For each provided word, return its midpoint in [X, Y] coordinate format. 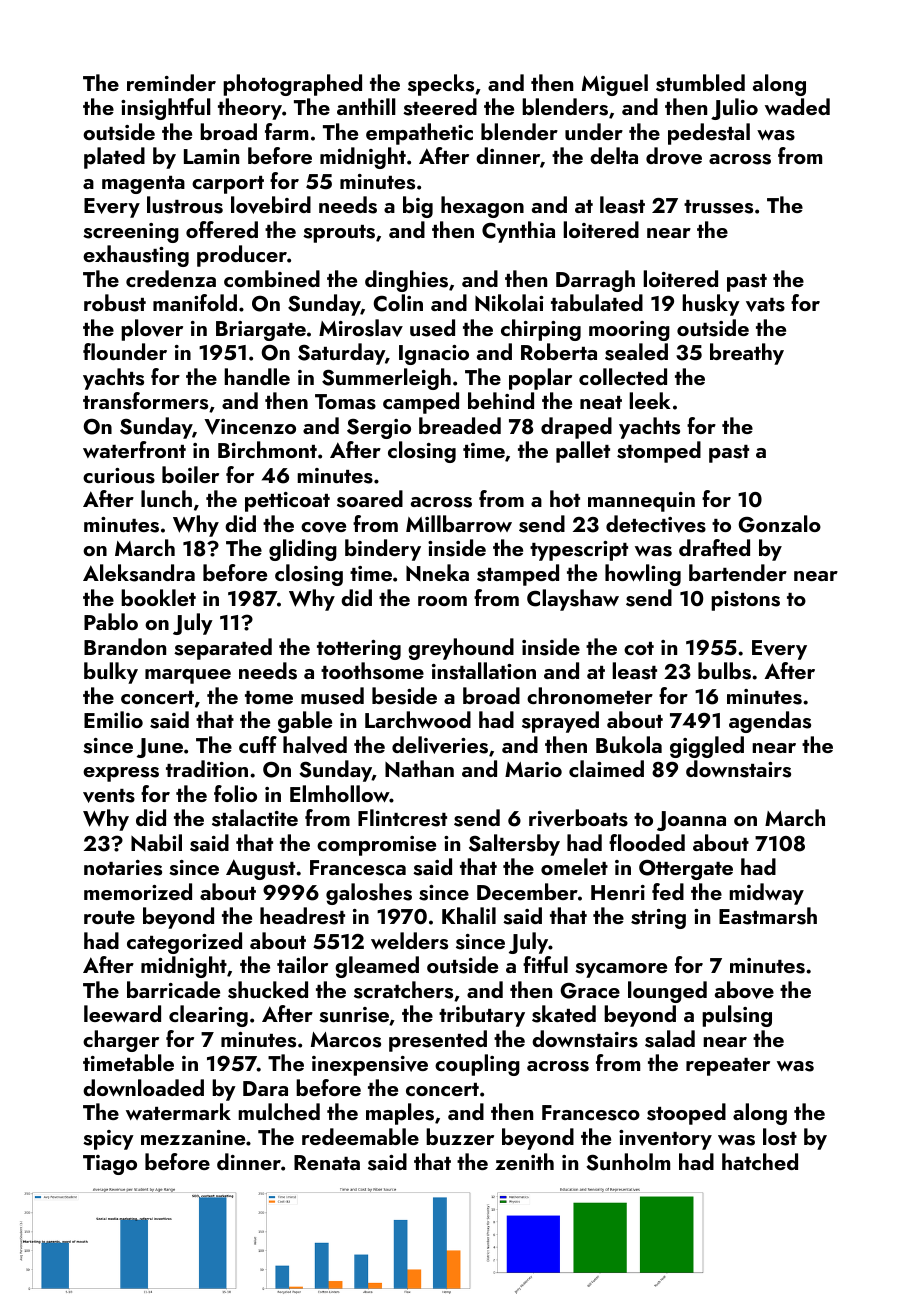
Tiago [110, 1165]
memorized [138, 891]
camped [421, 403]
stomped [659, 452]
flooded [647, 842]
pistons [745, 601]
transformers [145, 401]
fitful [545, 964]
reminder [171, 82]
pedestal [709, 134]
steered [440, 107]
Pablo [111, 621]
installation [484, 671]
